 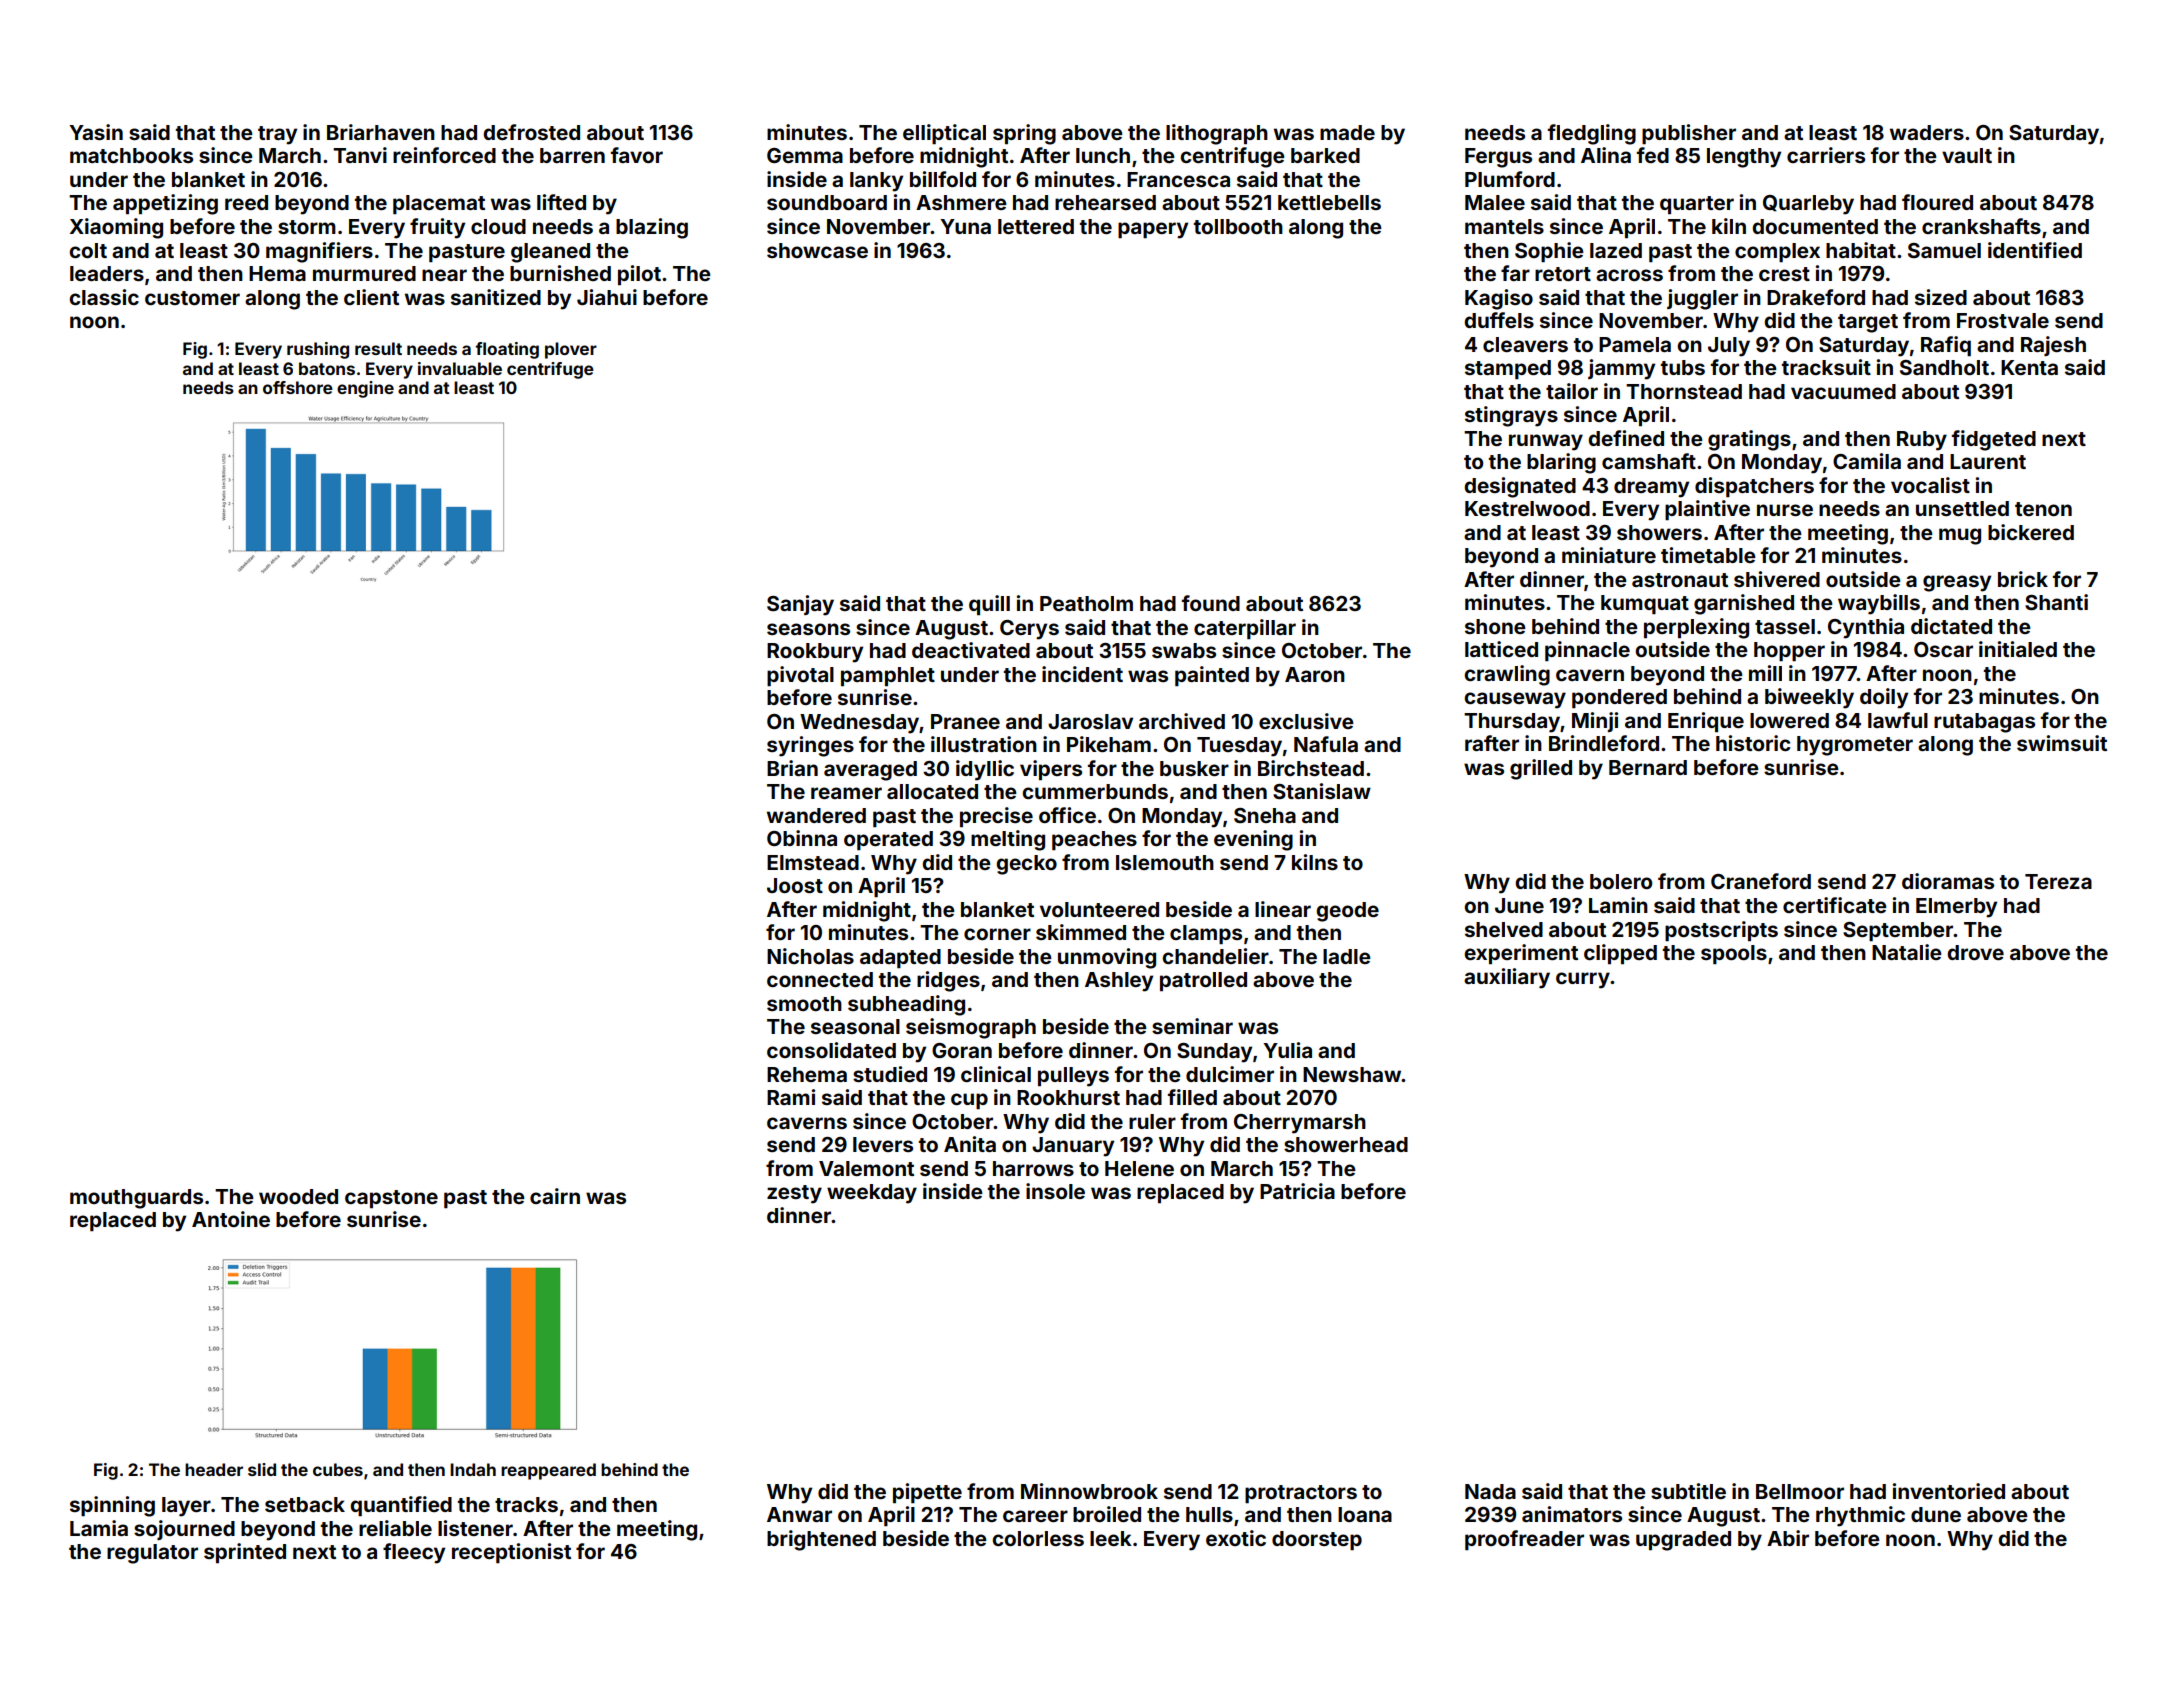 I want to click on seismograph, so click(x=971, y=1028).
